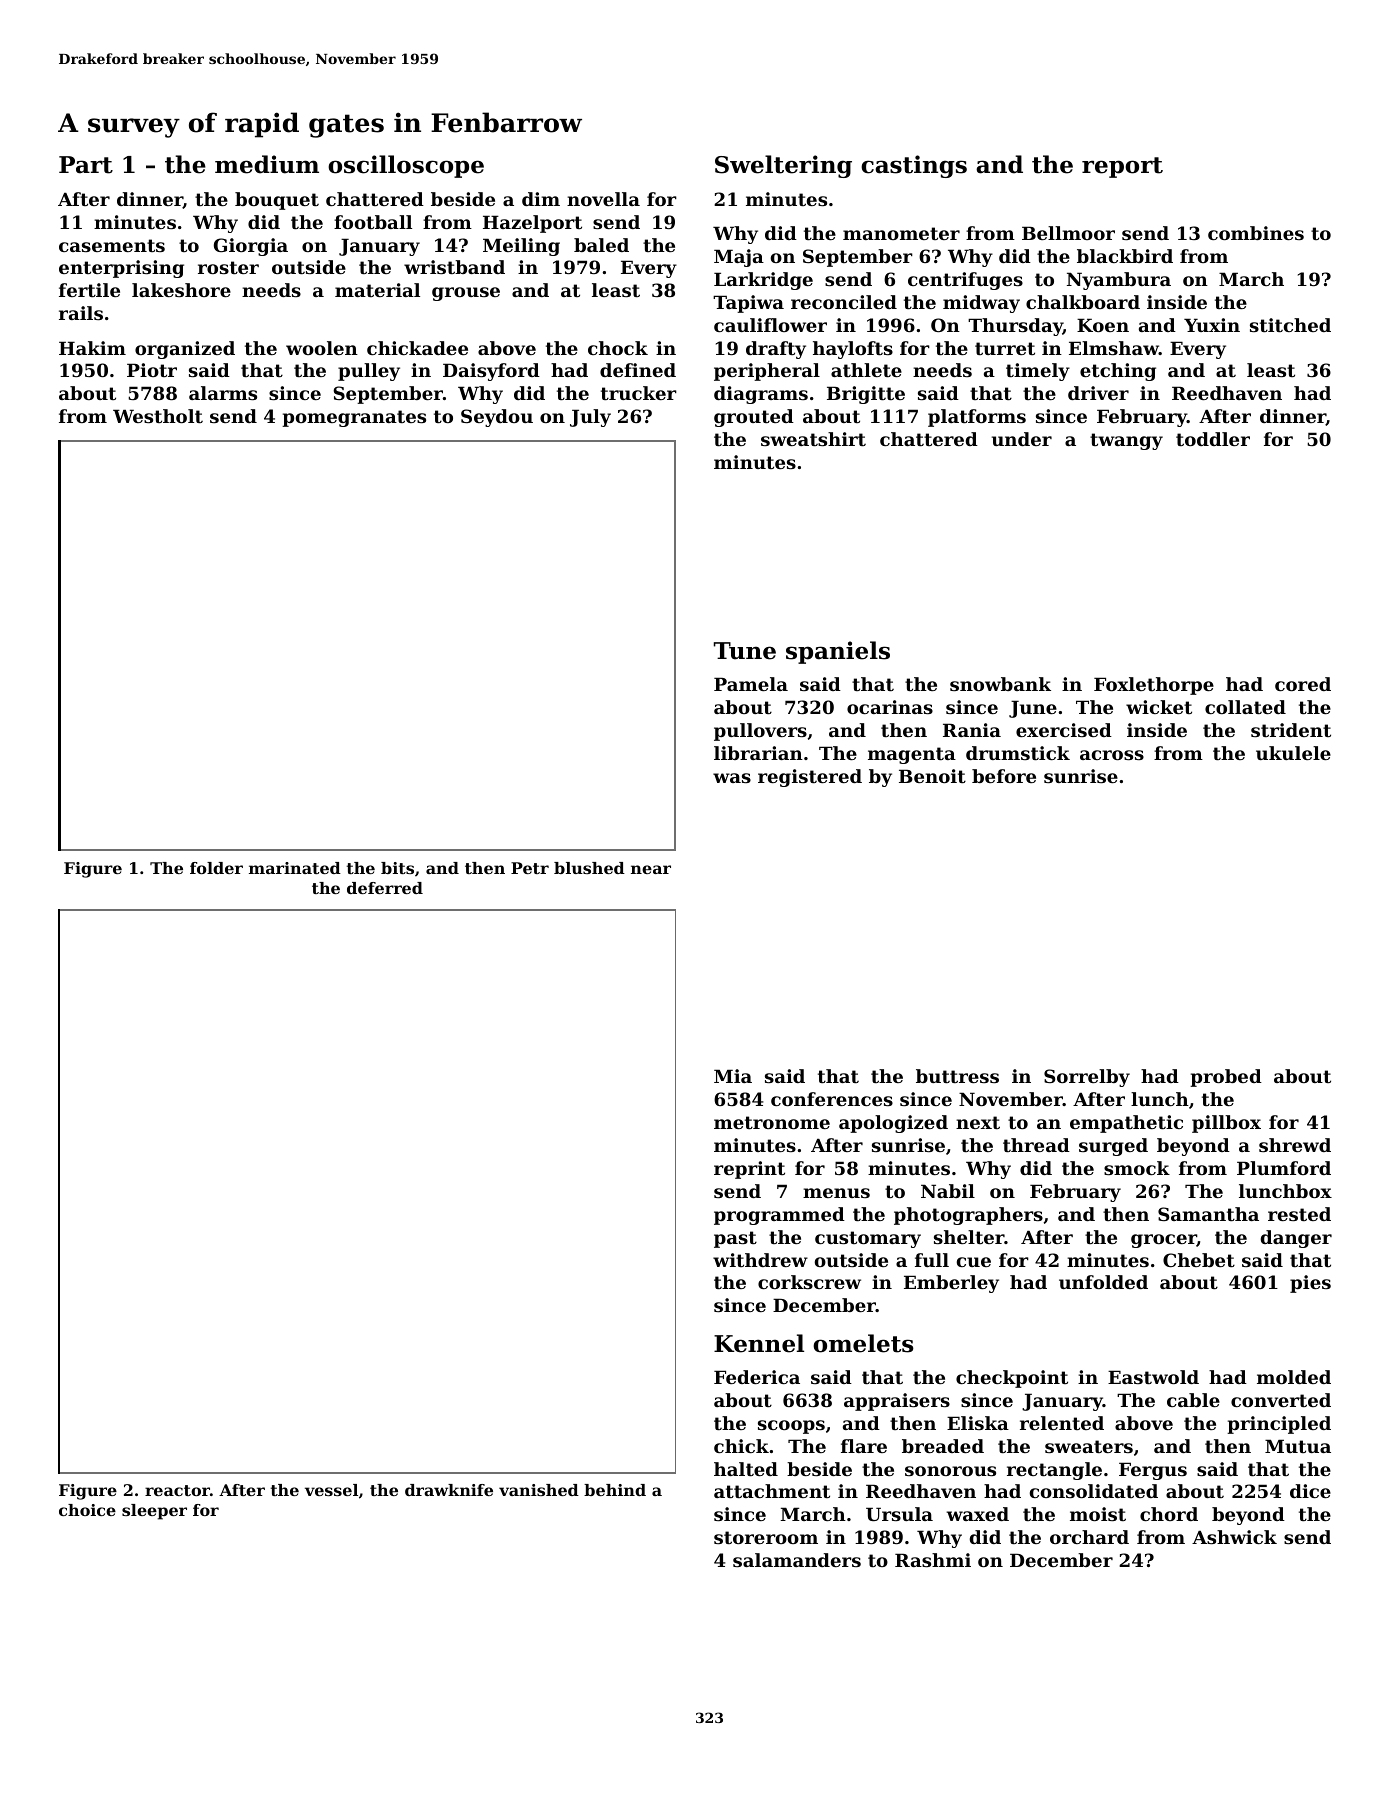 The width and height of the screenshot is (1390, 1798). I want to click on bits, so click(397, 868).
